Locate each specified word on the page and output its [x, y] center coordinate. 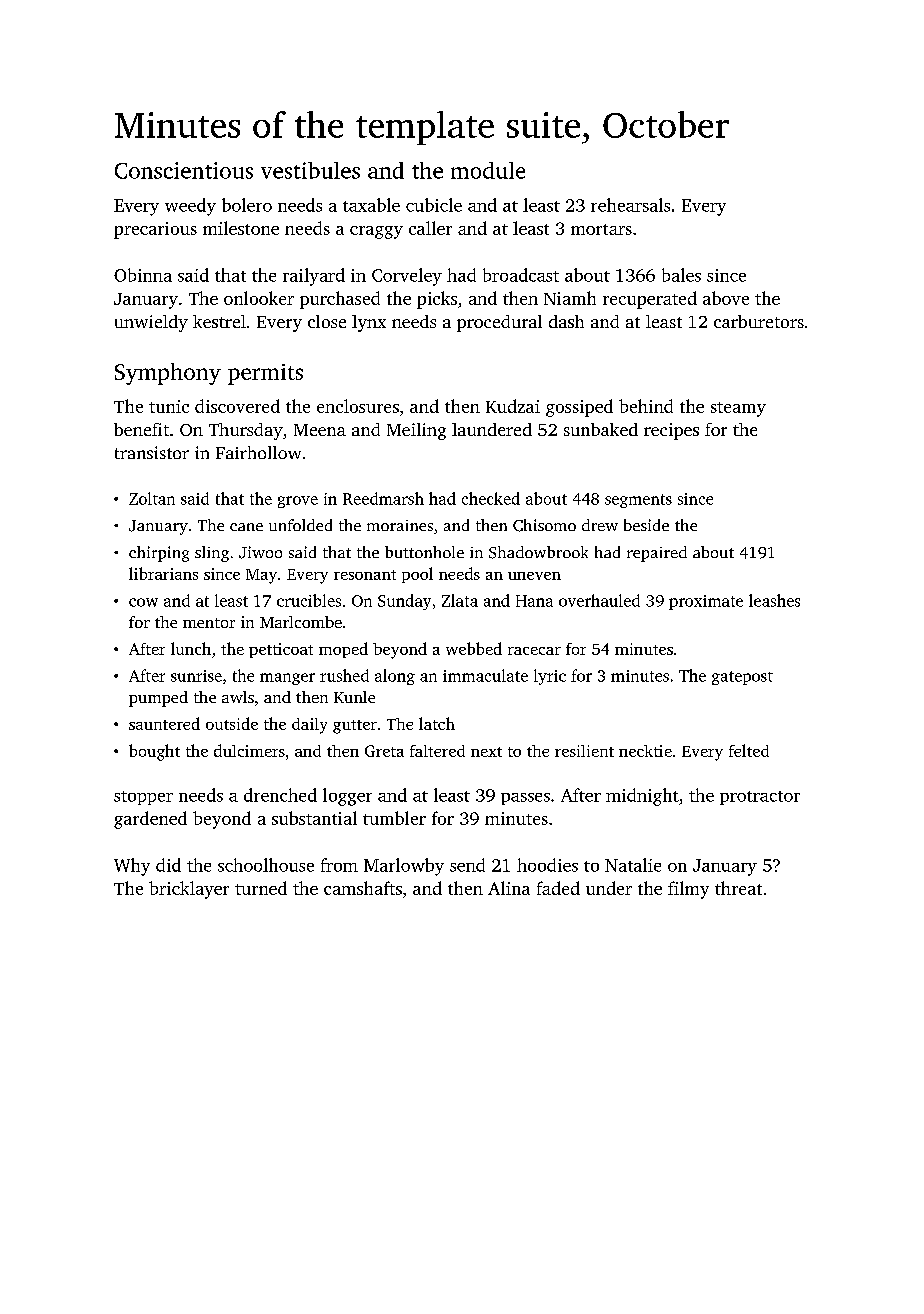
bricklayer [189, 890]
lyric [550, 677]
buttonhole [424, 552]
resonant [365, 575]
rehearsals [630, 205]
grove [298, 502]
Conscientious [184, 170]
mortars [601, 229]
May [261, 576]
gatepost [742, 678]
